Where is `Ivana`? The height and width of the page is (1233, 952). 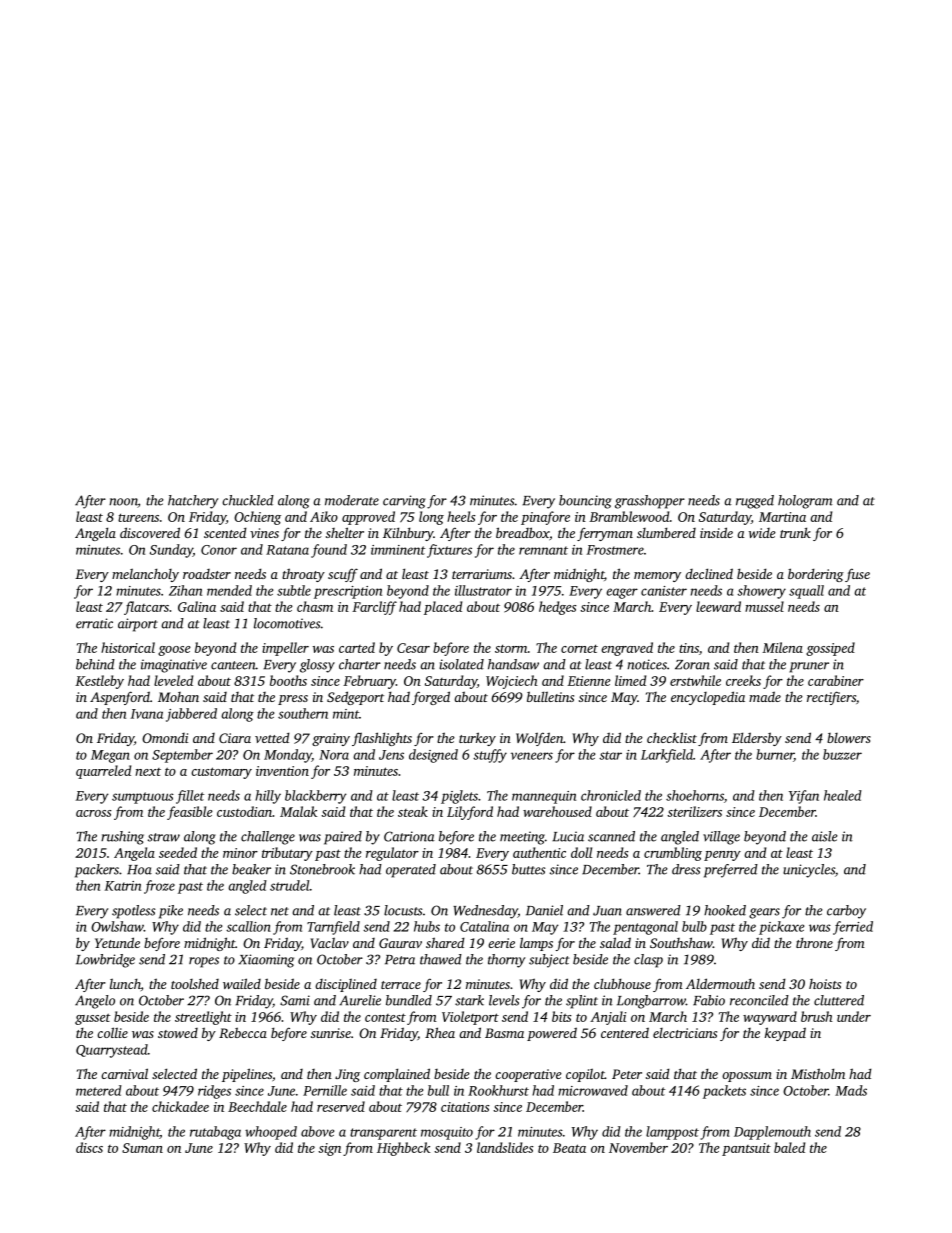
Ivana is located at coordinates (147, 714).
